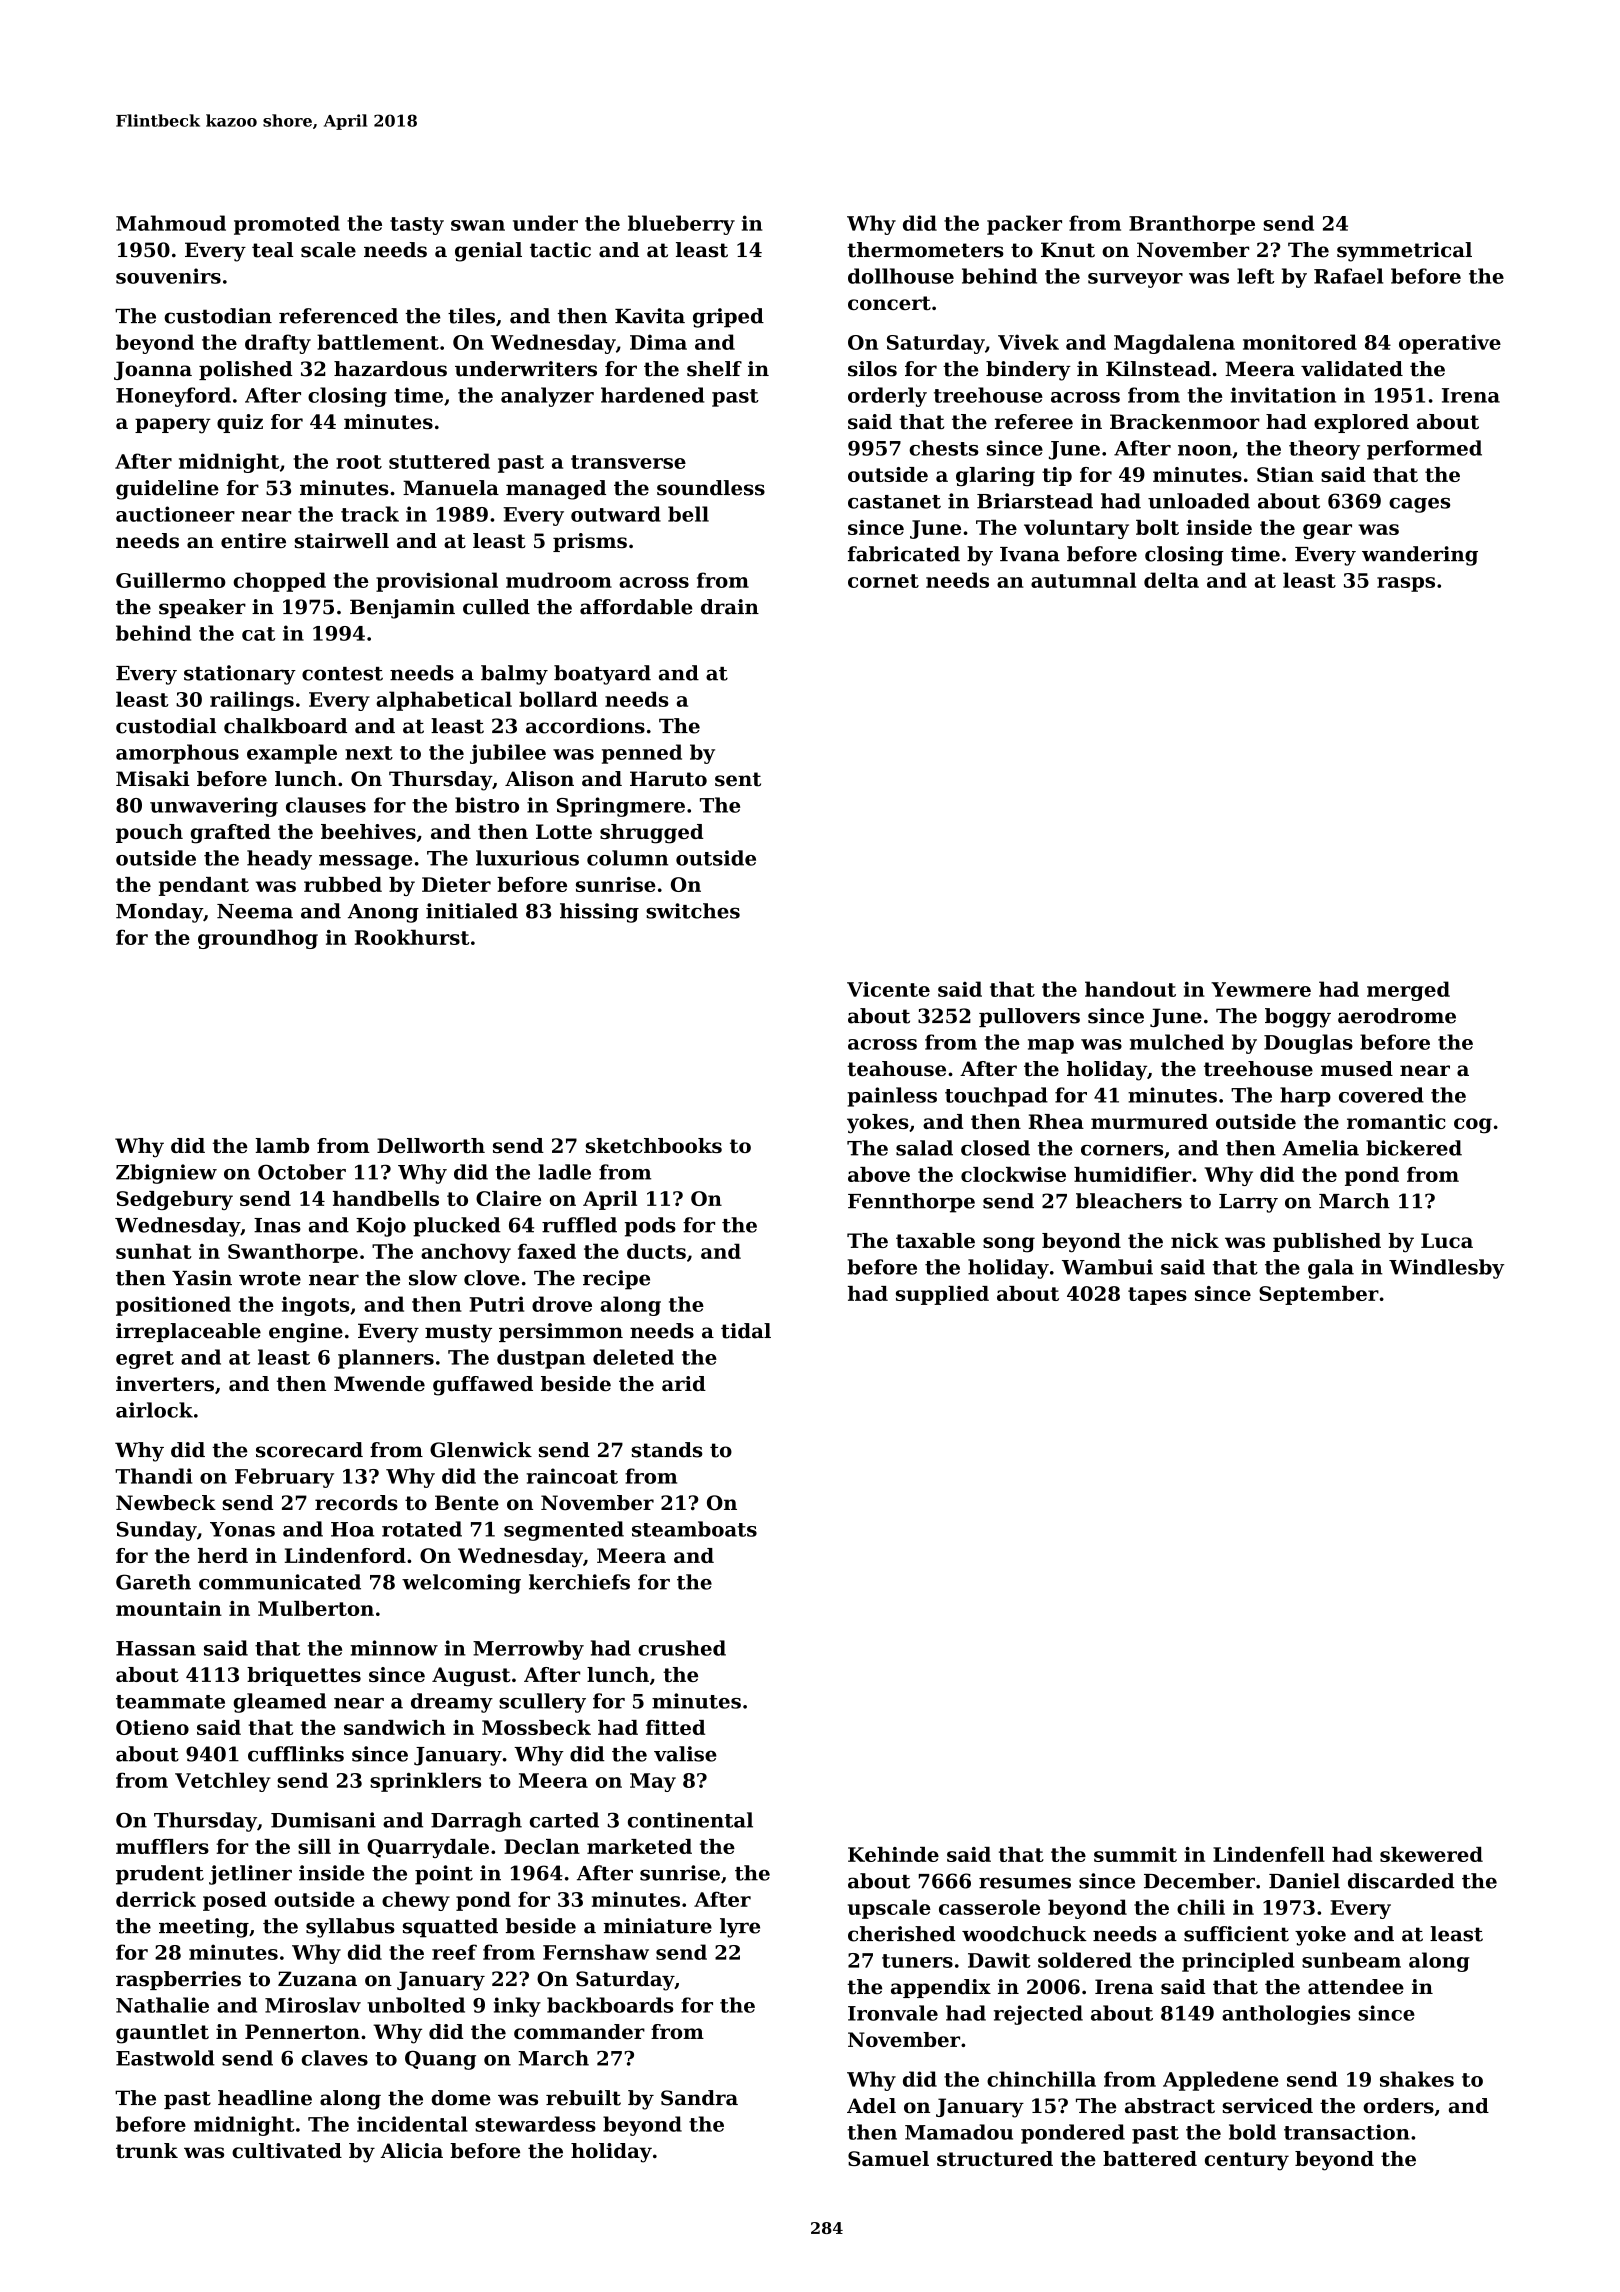 This document has height=2292, width=1620. I want to click on Pennerton, so click(302, 2031).
